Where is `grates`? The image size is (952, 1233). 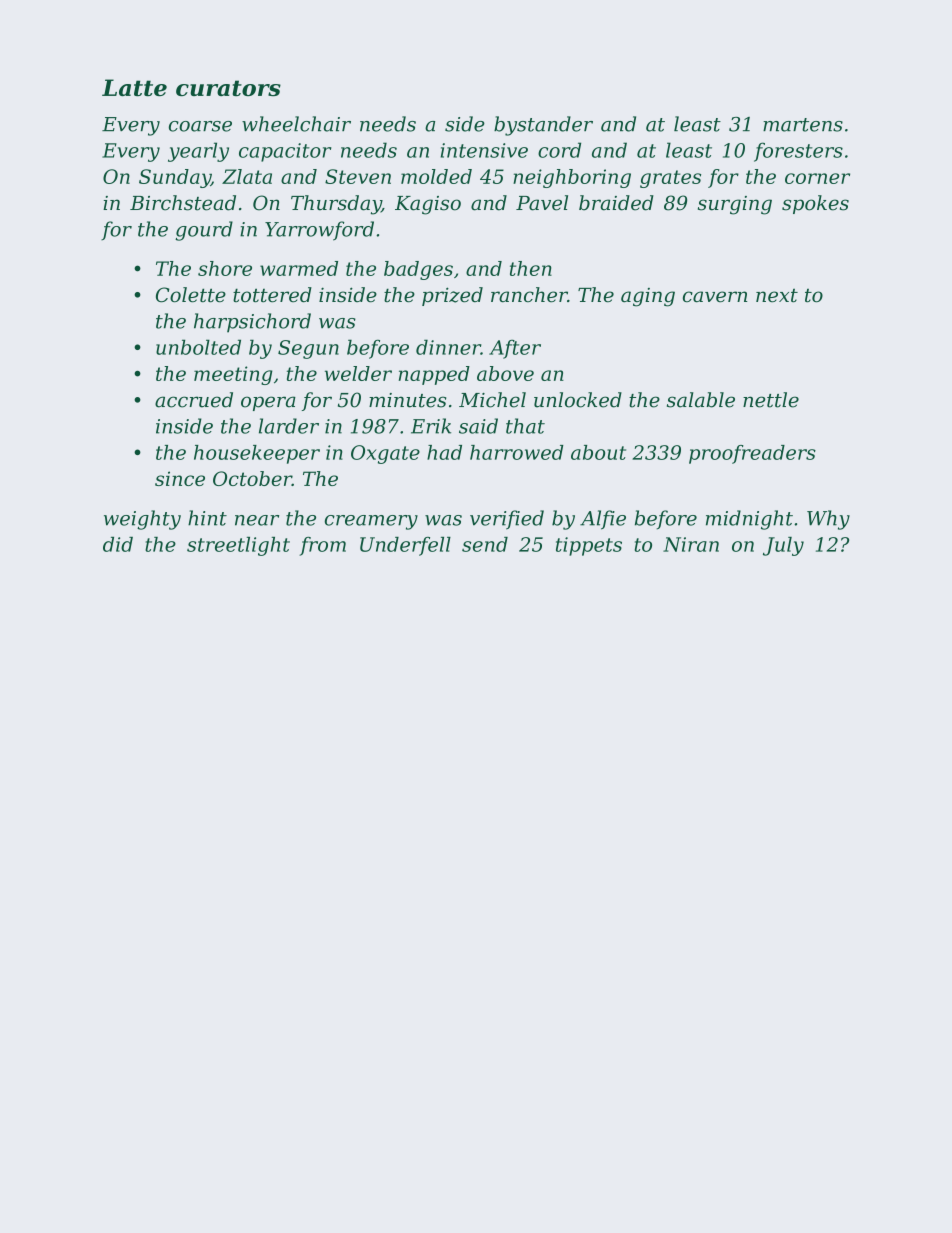 grates is located at coordinates (670, 179).
